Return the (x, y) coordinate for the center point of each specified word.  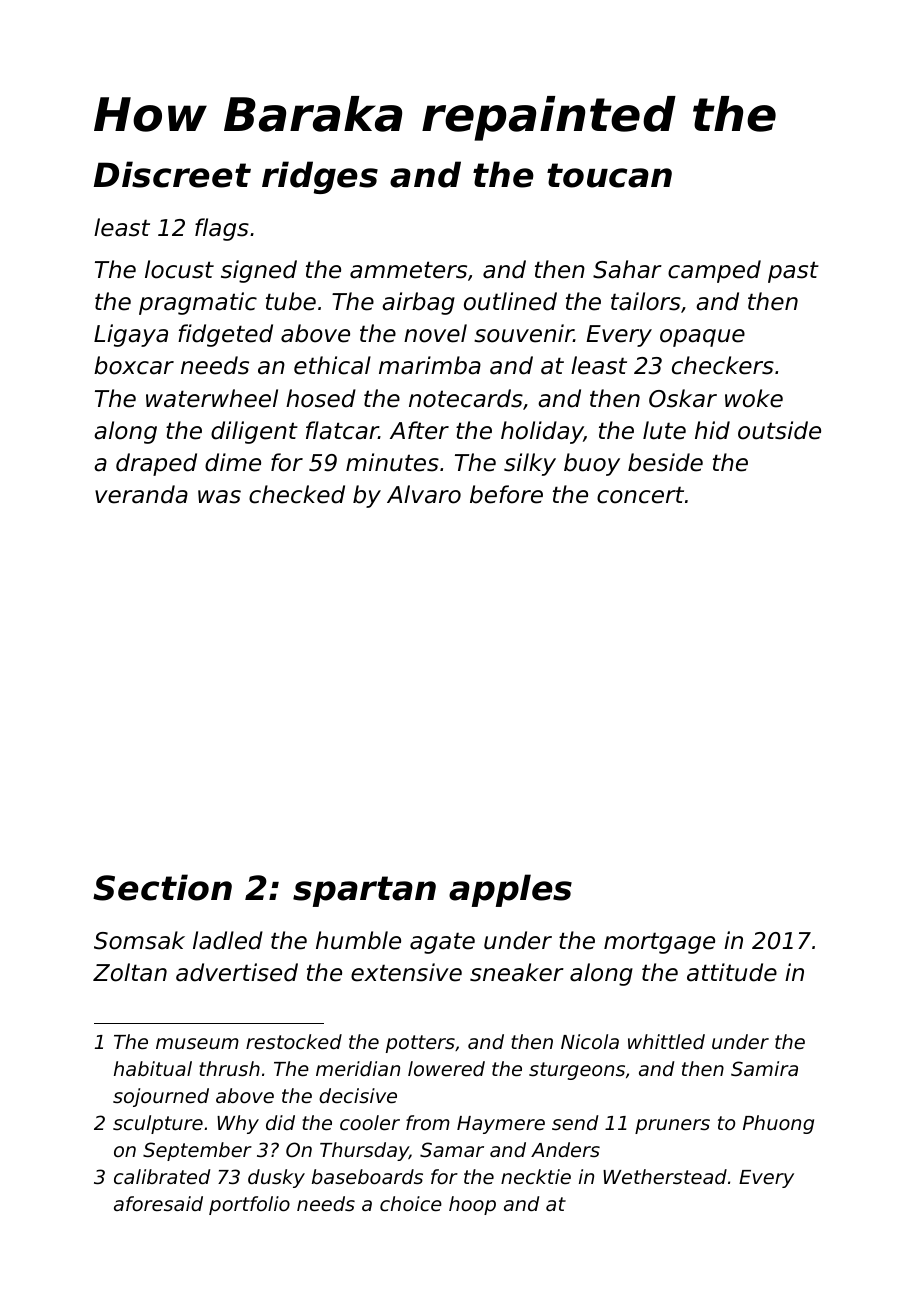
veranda (141, 494)
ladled (228, 940)
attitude (732, 972)
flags (222, 229)
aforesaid (158, 1203)
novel (435, 333)
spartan (364, 891)
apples (510, 890)
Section (162, 887)
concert (640, 495)
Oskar (683, 398)
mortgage (659, 943)
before (506, 494)
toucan (609, 175)
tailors (646, 301)
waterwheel (212, 398)
